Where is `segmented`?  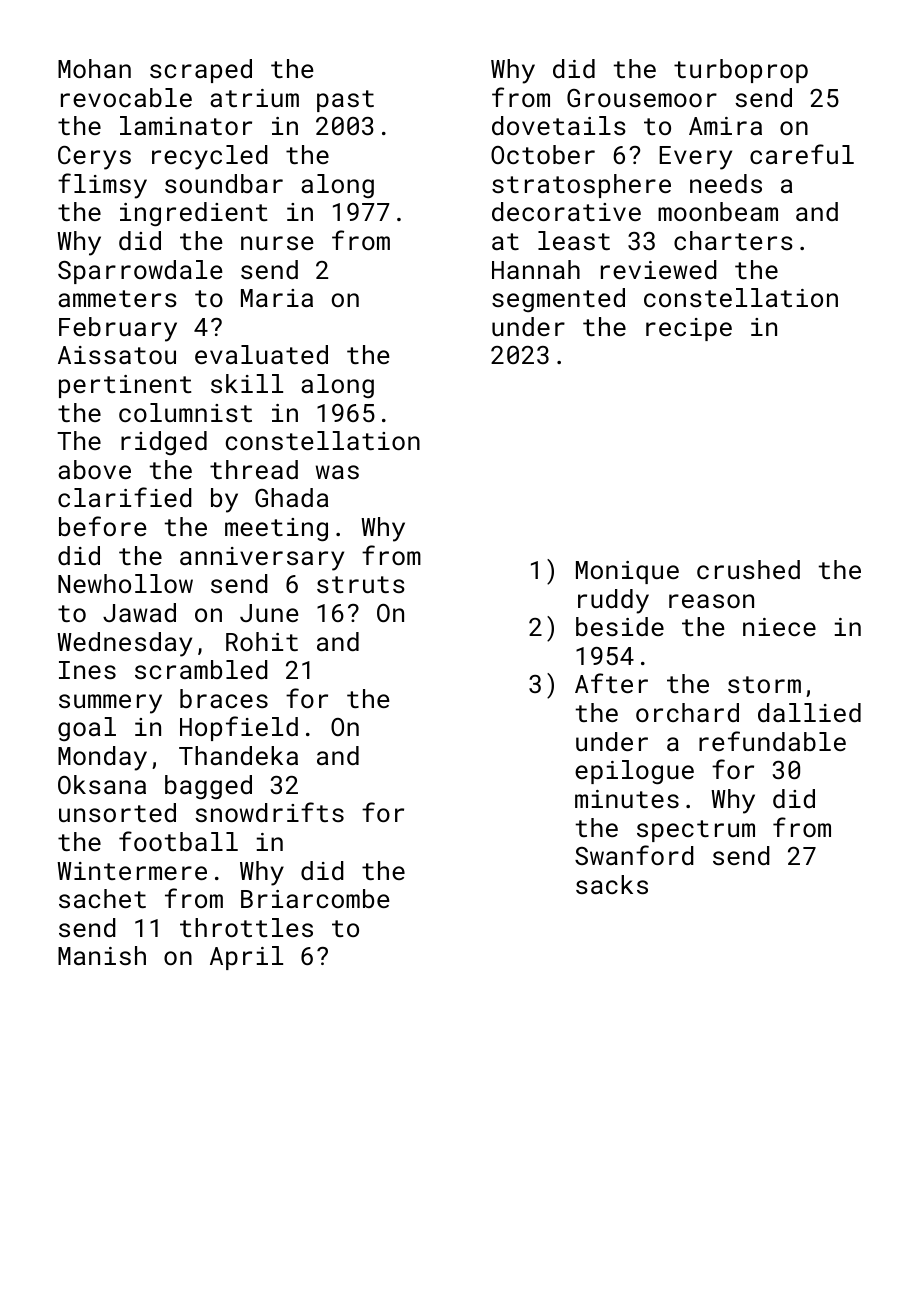
segmented is located at coordinates (558, 300).
